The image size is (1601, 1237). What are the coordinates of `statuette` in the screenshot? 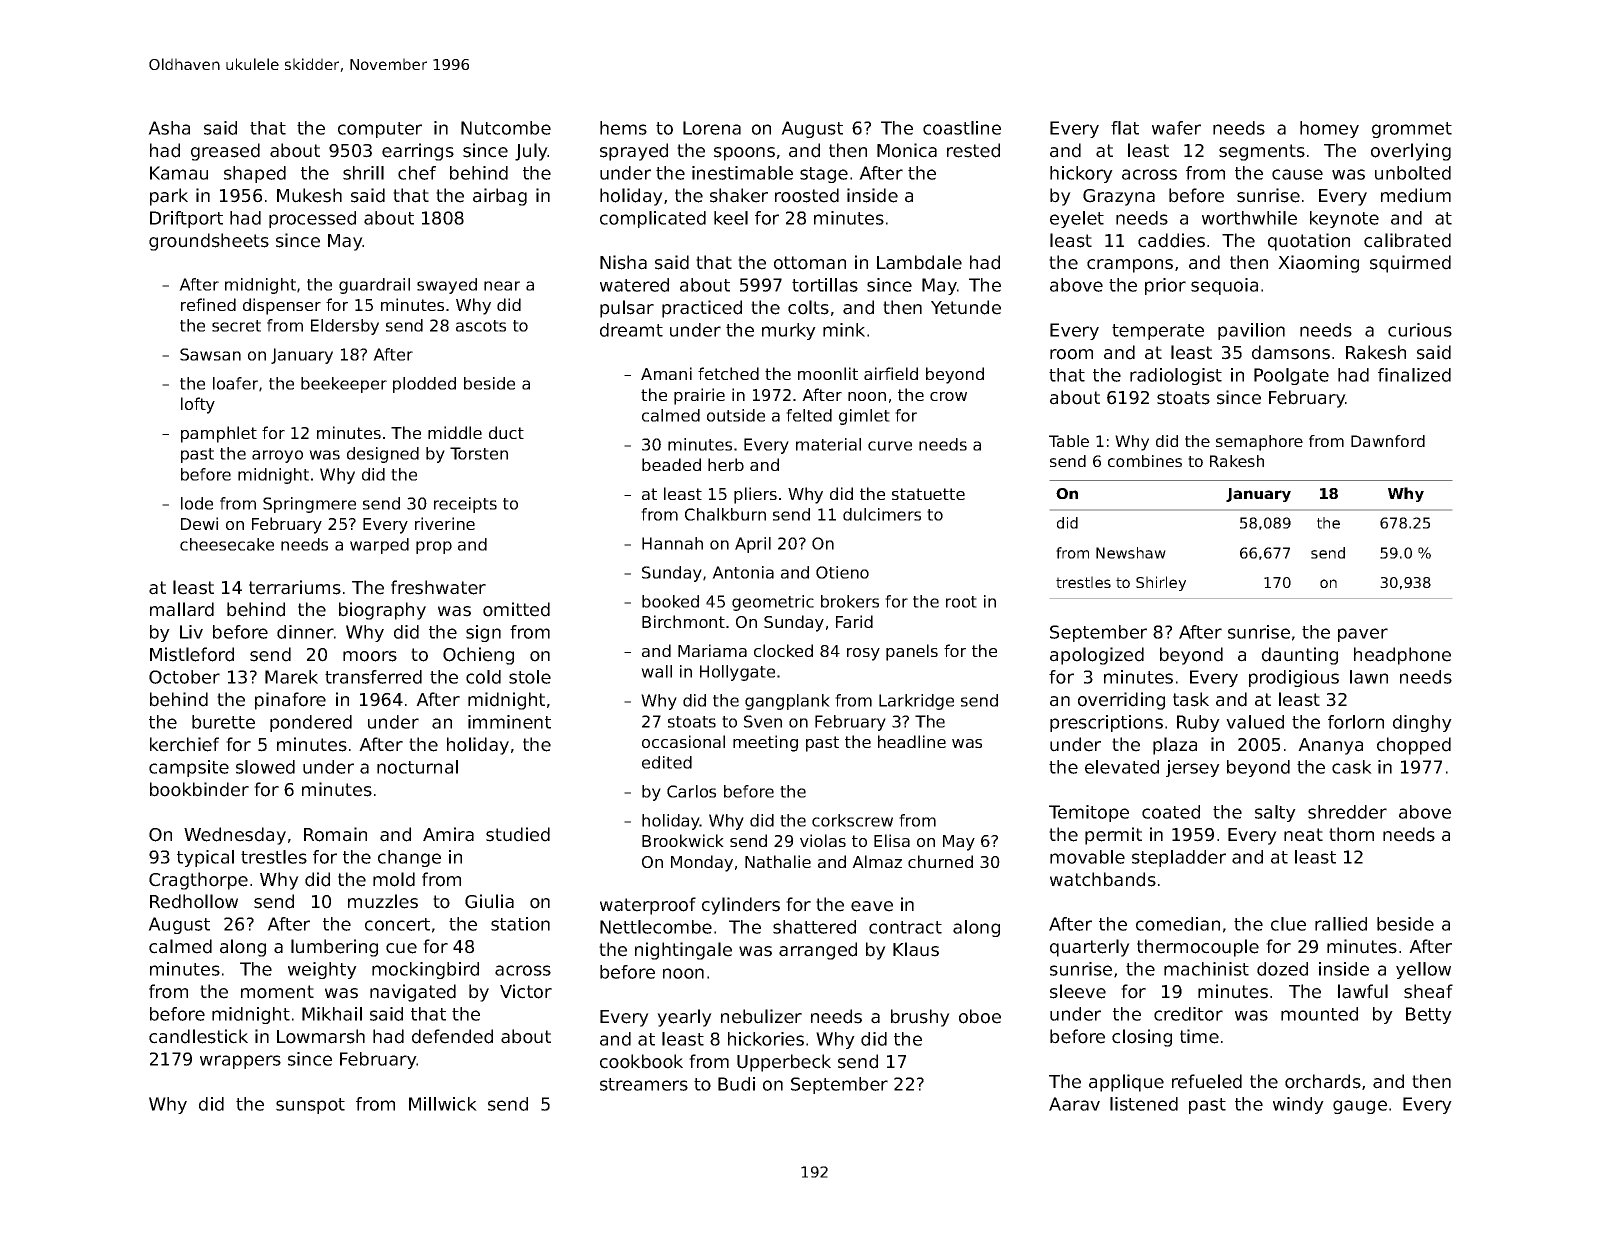 It's located at (928, 494).
